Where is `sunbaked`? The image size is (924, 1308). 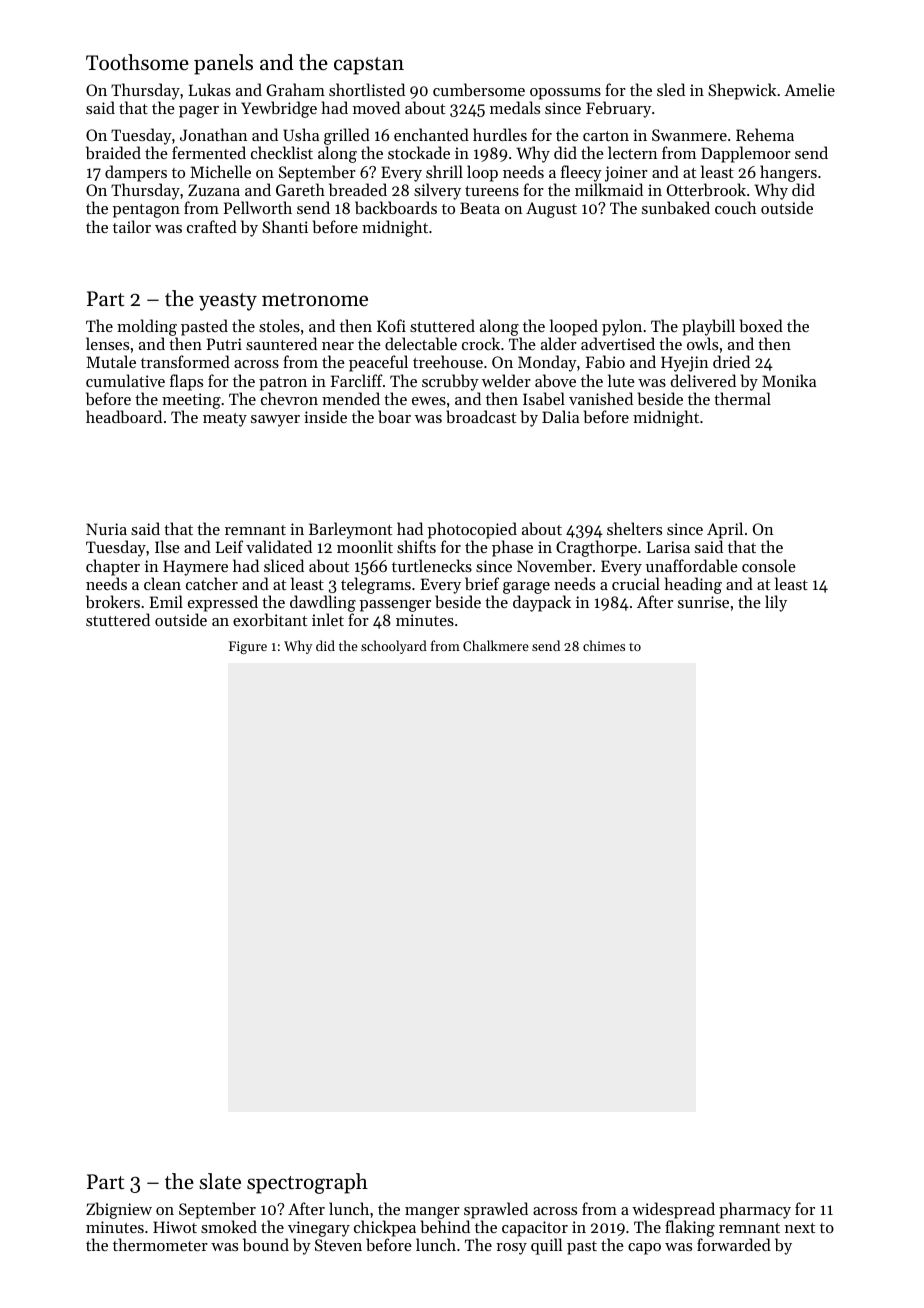
sunbaked is located at coordinates (676, 207).
